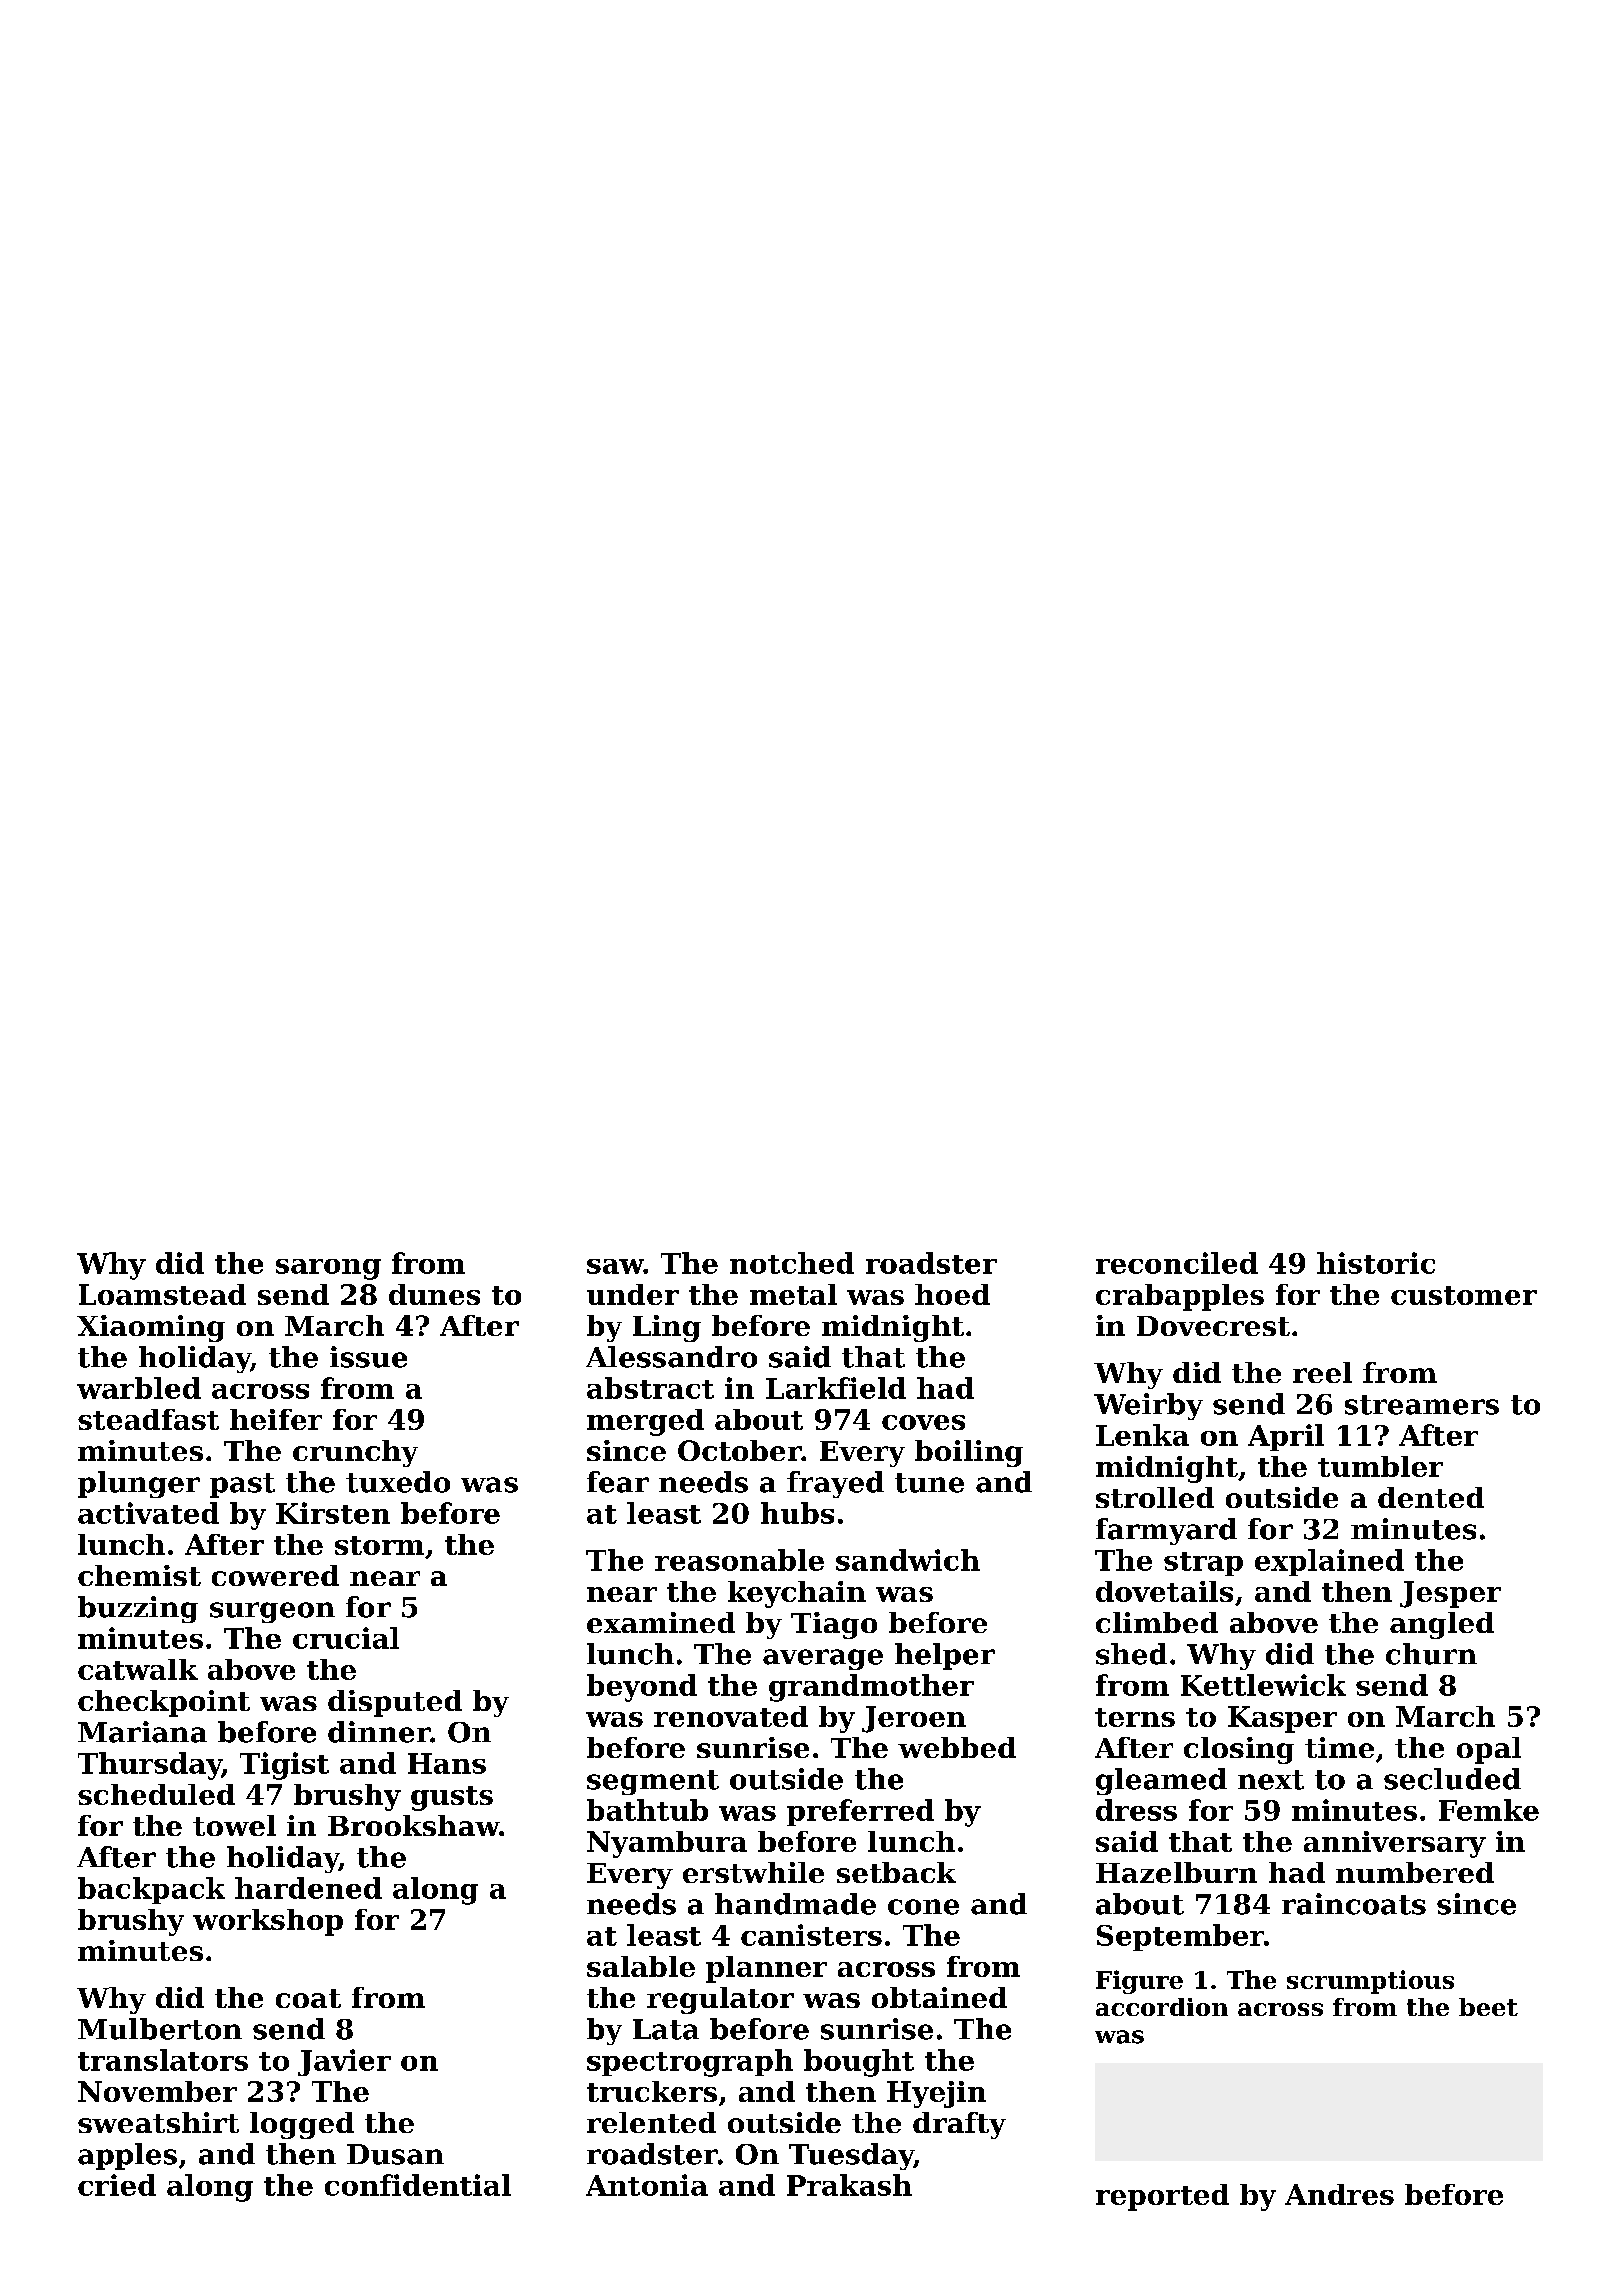  I want to click on issue, so click(368, 1357).
